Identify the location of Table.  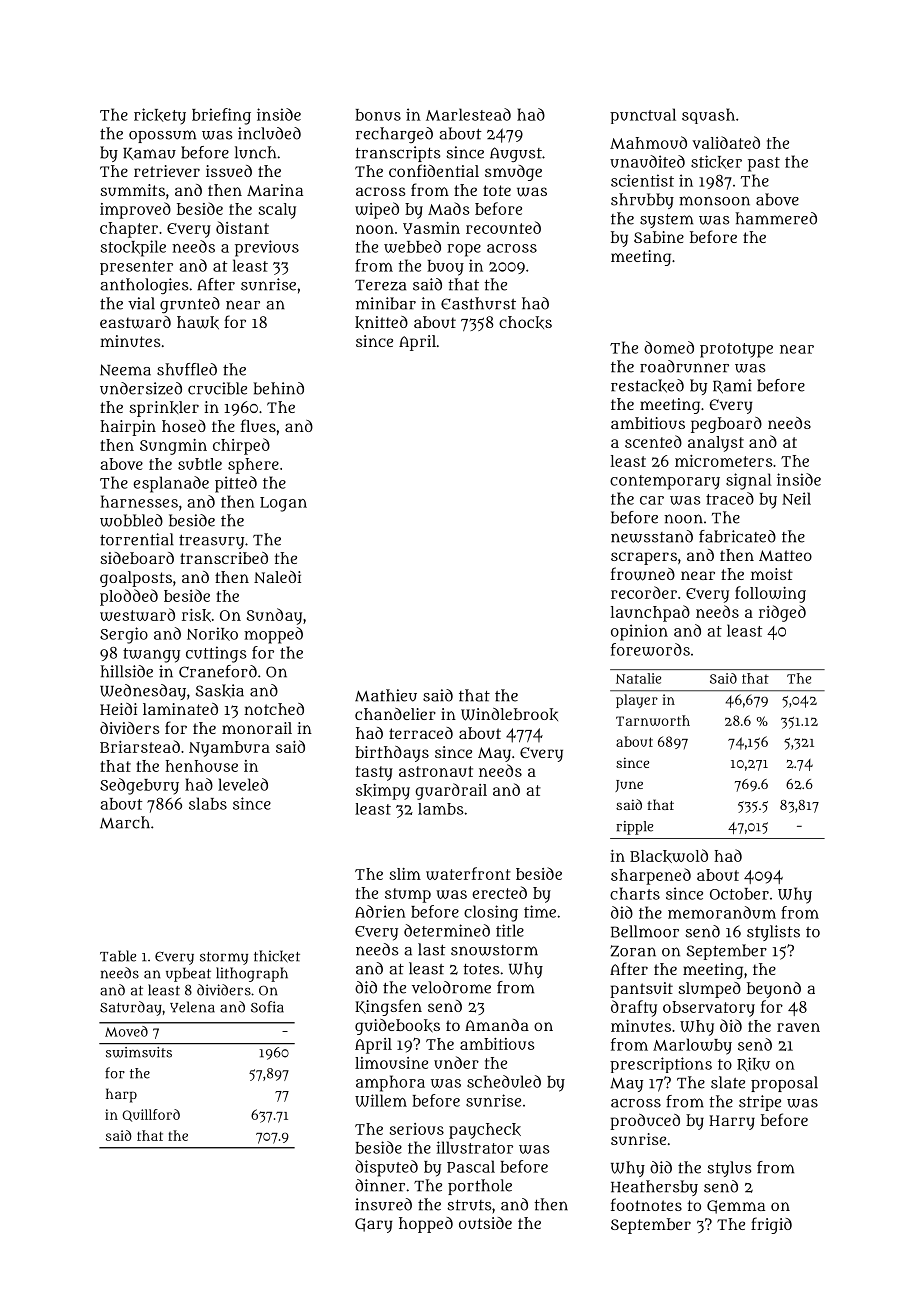
(118, 956).
